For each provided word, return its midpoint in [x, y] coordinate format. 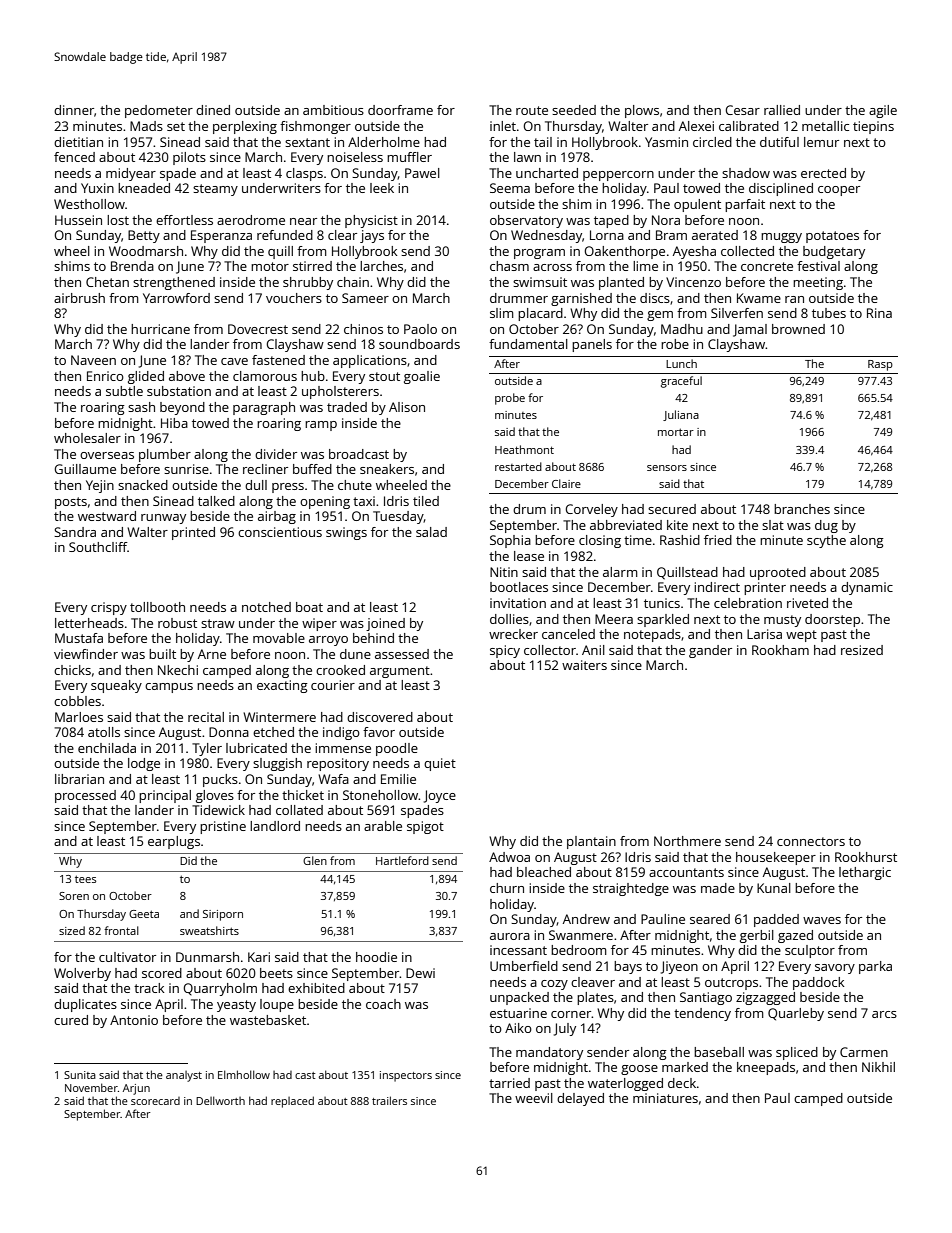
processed [85, 796]
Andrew [586, 919]
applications [370, 361]
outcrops [731, 984]
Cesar [742, 110]
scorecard [155, 1101]
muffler [409, 157]
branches [802, 509]
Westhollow [89, 204]
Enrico [105, 376]
